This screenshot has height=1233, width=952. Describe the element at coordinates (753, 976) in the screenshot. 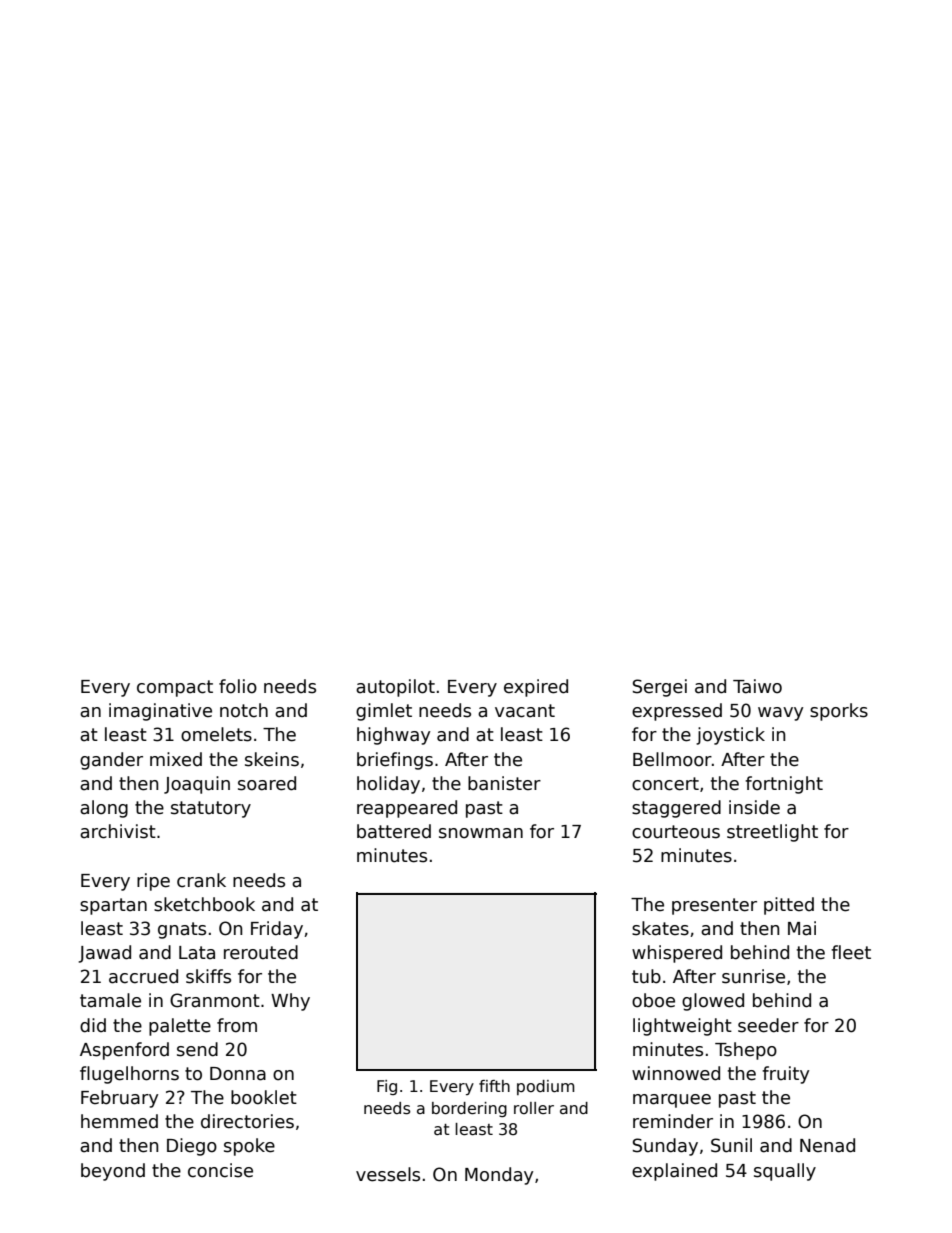

I see `sunrise` at that location.
